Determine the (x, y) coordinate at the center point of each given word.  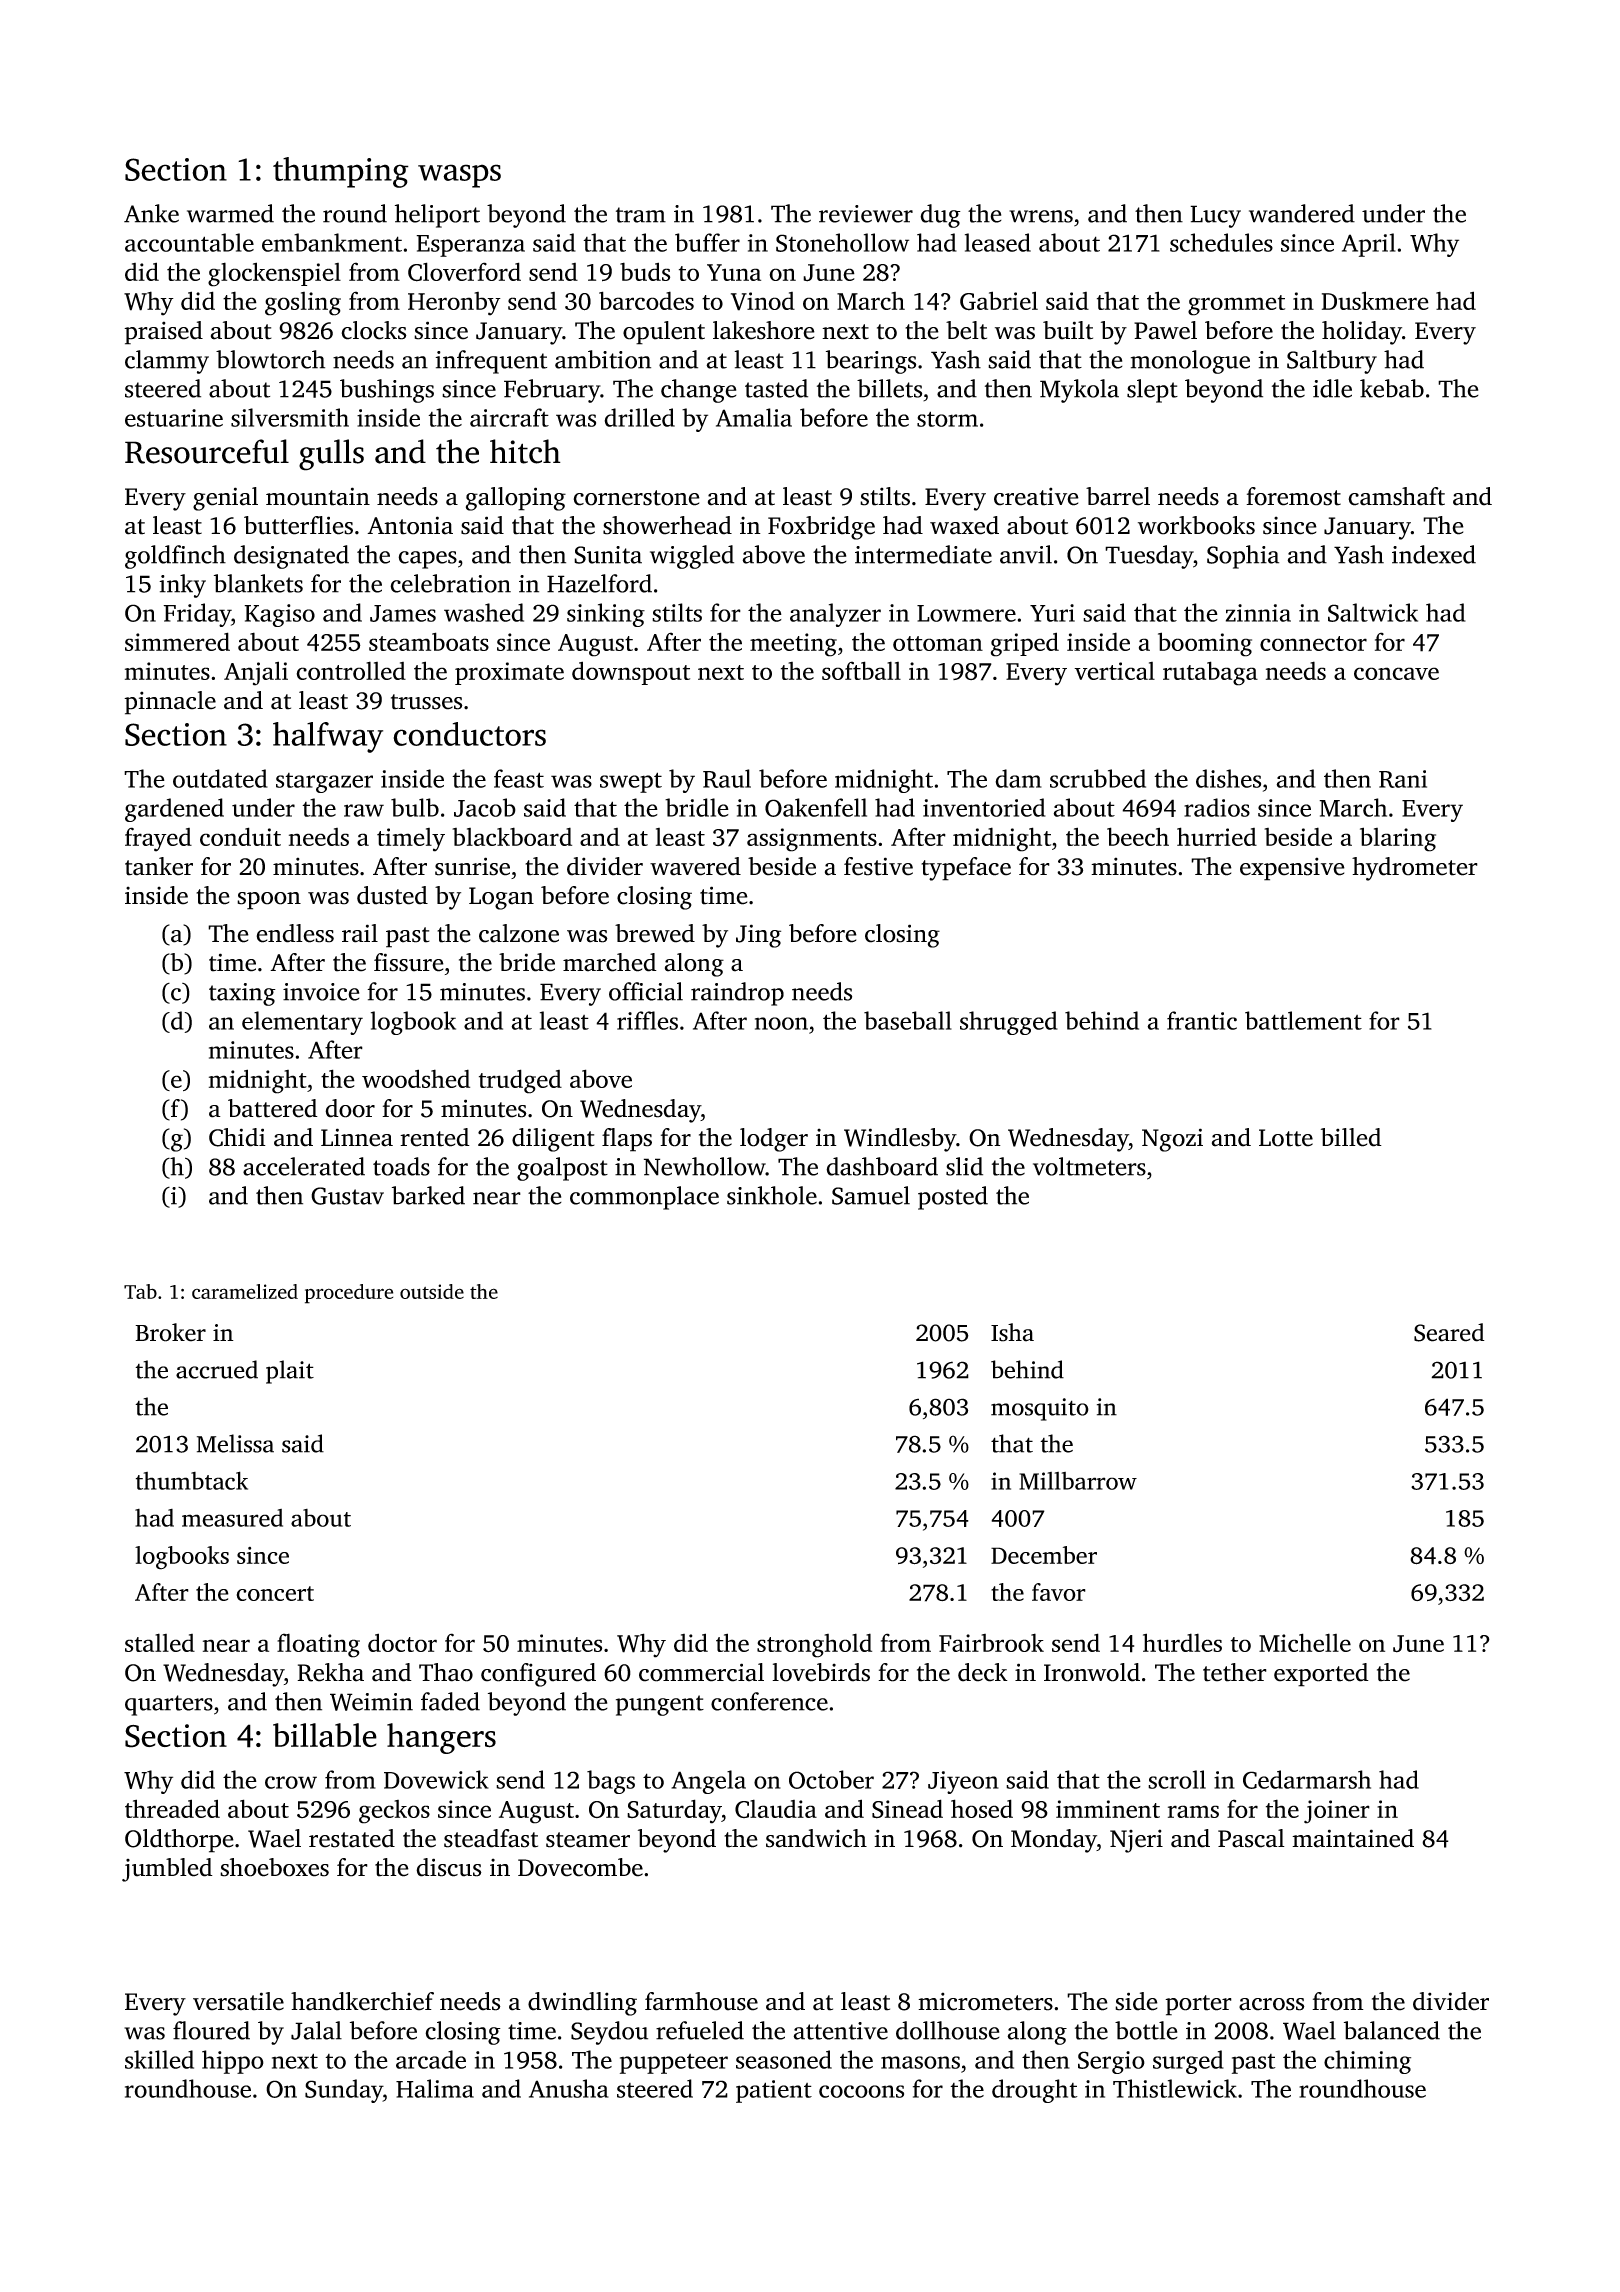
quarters (169, 1705)
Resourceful (207, 451)
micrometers (985, 2001)
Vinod (763, 301)
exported (1321, 1675)
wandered (1302, 213)
